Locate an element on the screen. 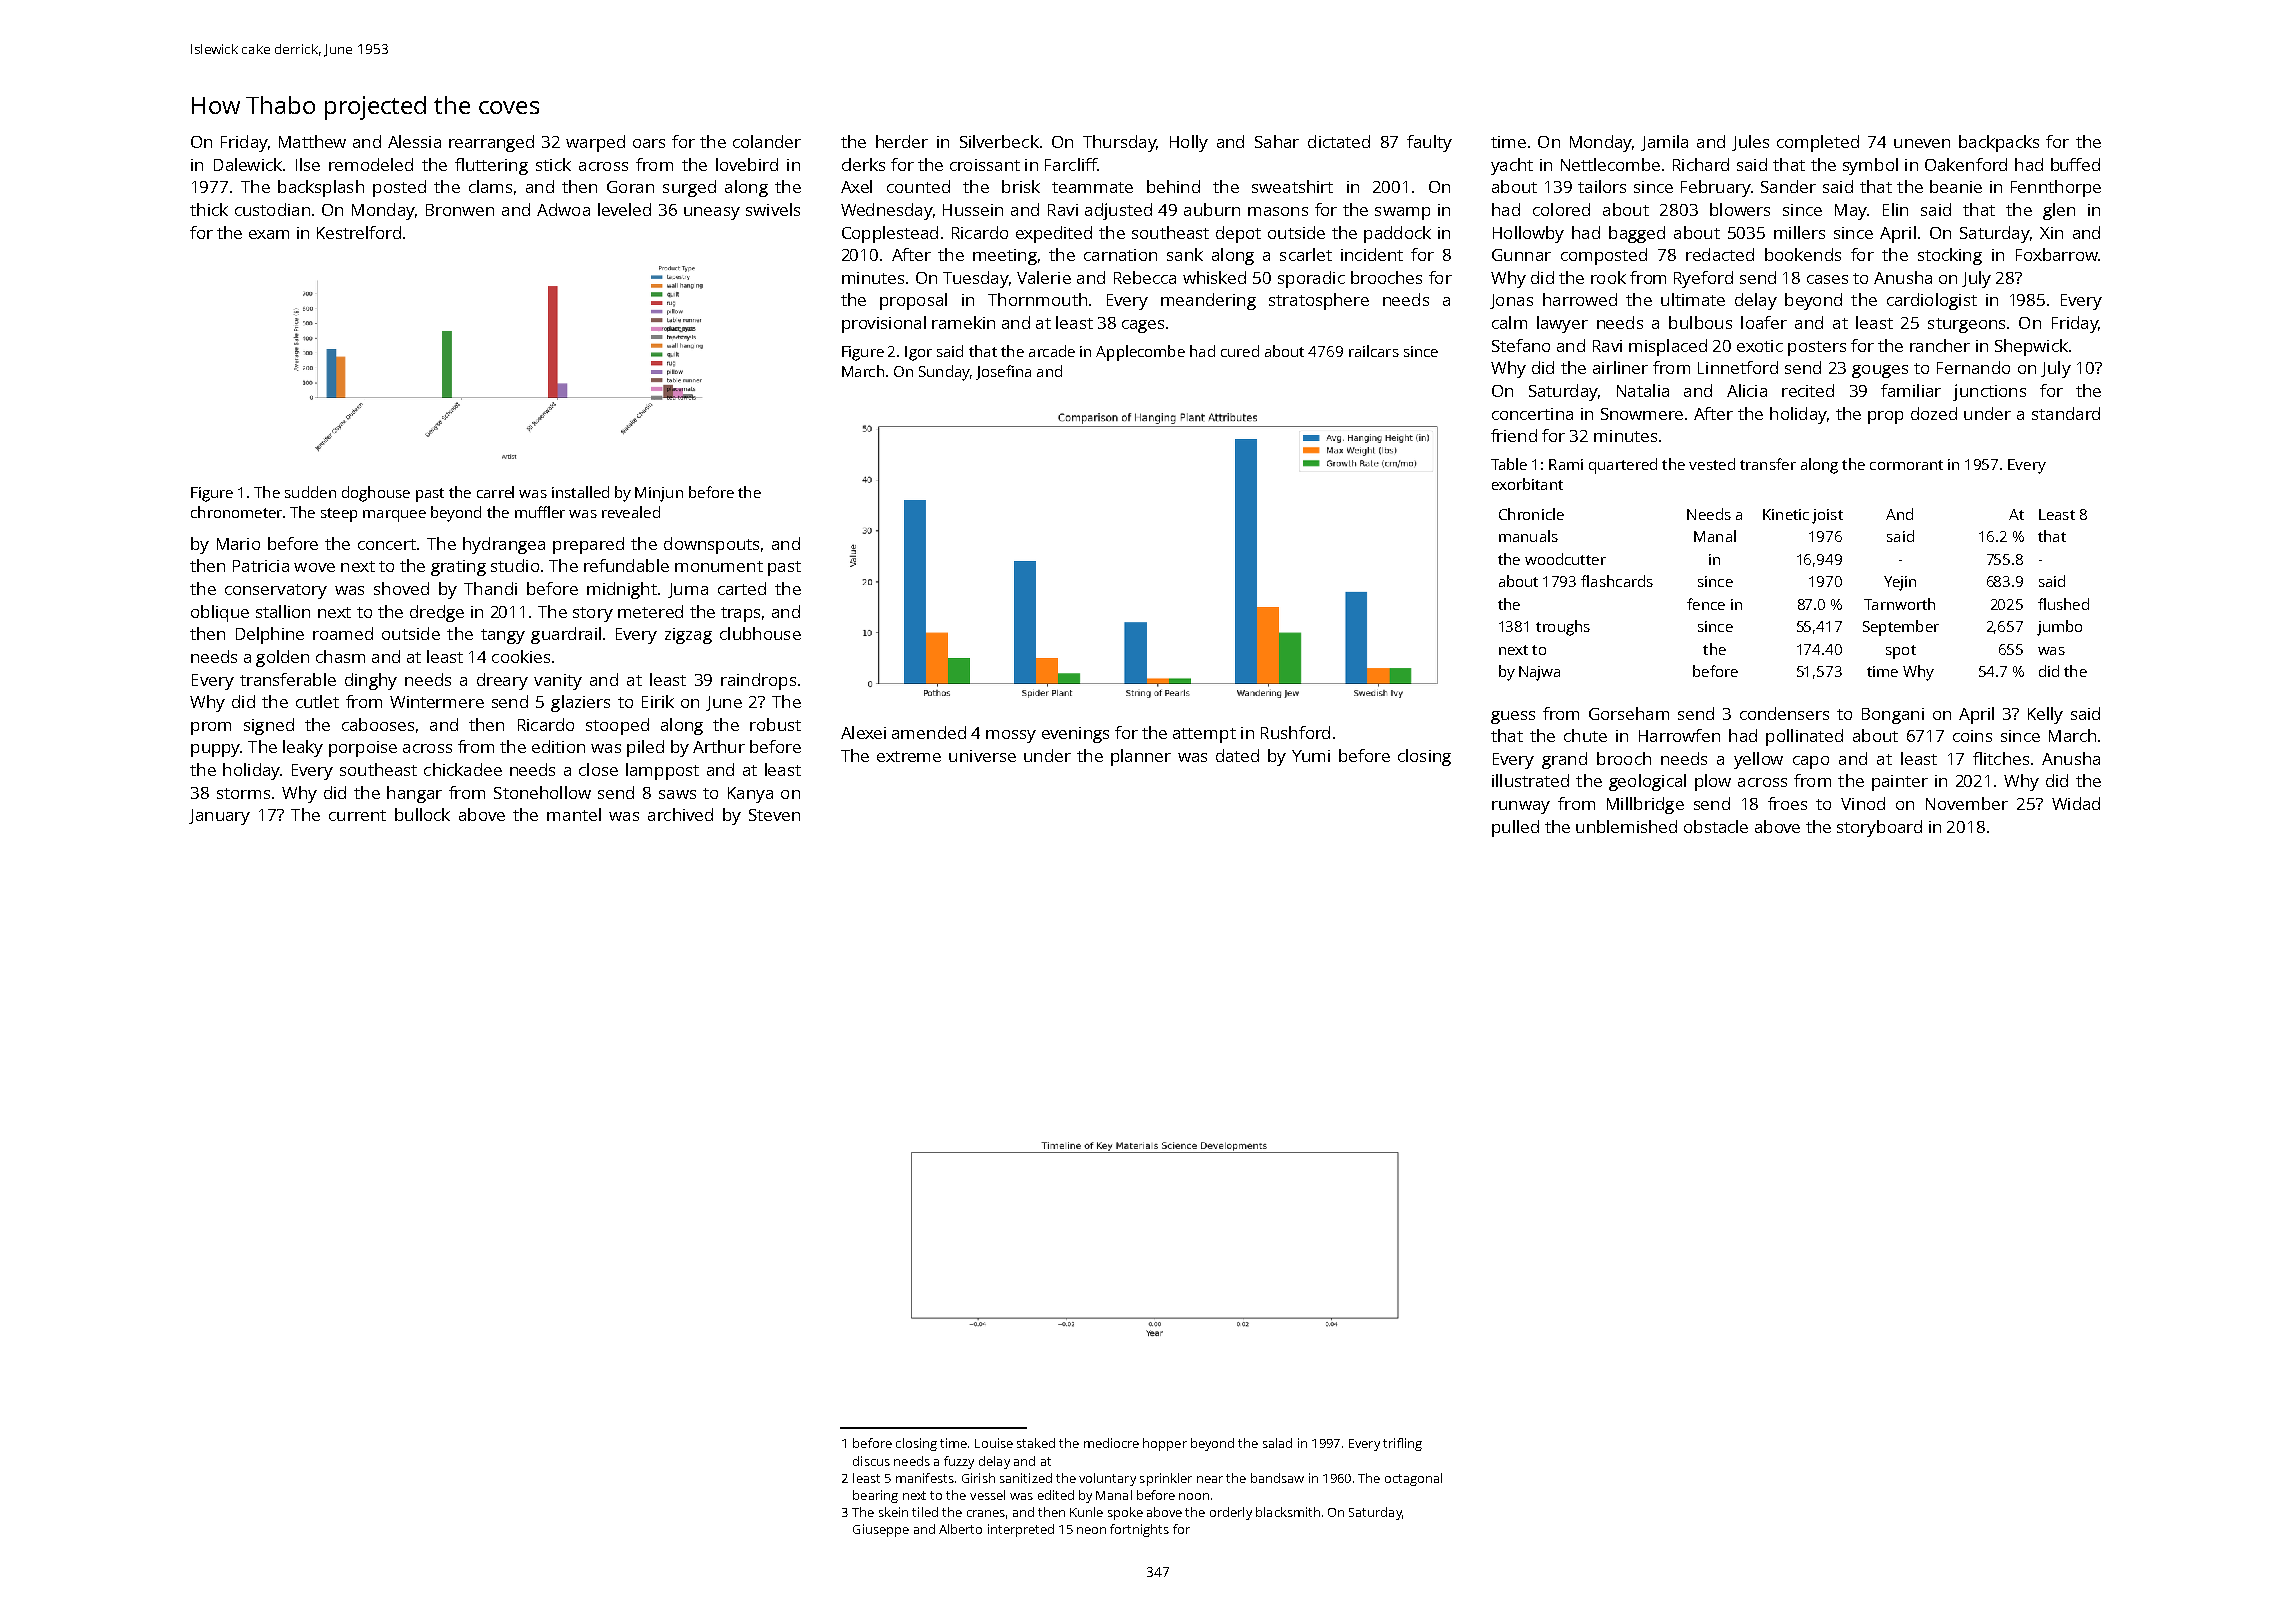 This screenshot has width=2292, height=1620. Matthew is located at coordinates (312, 141).
